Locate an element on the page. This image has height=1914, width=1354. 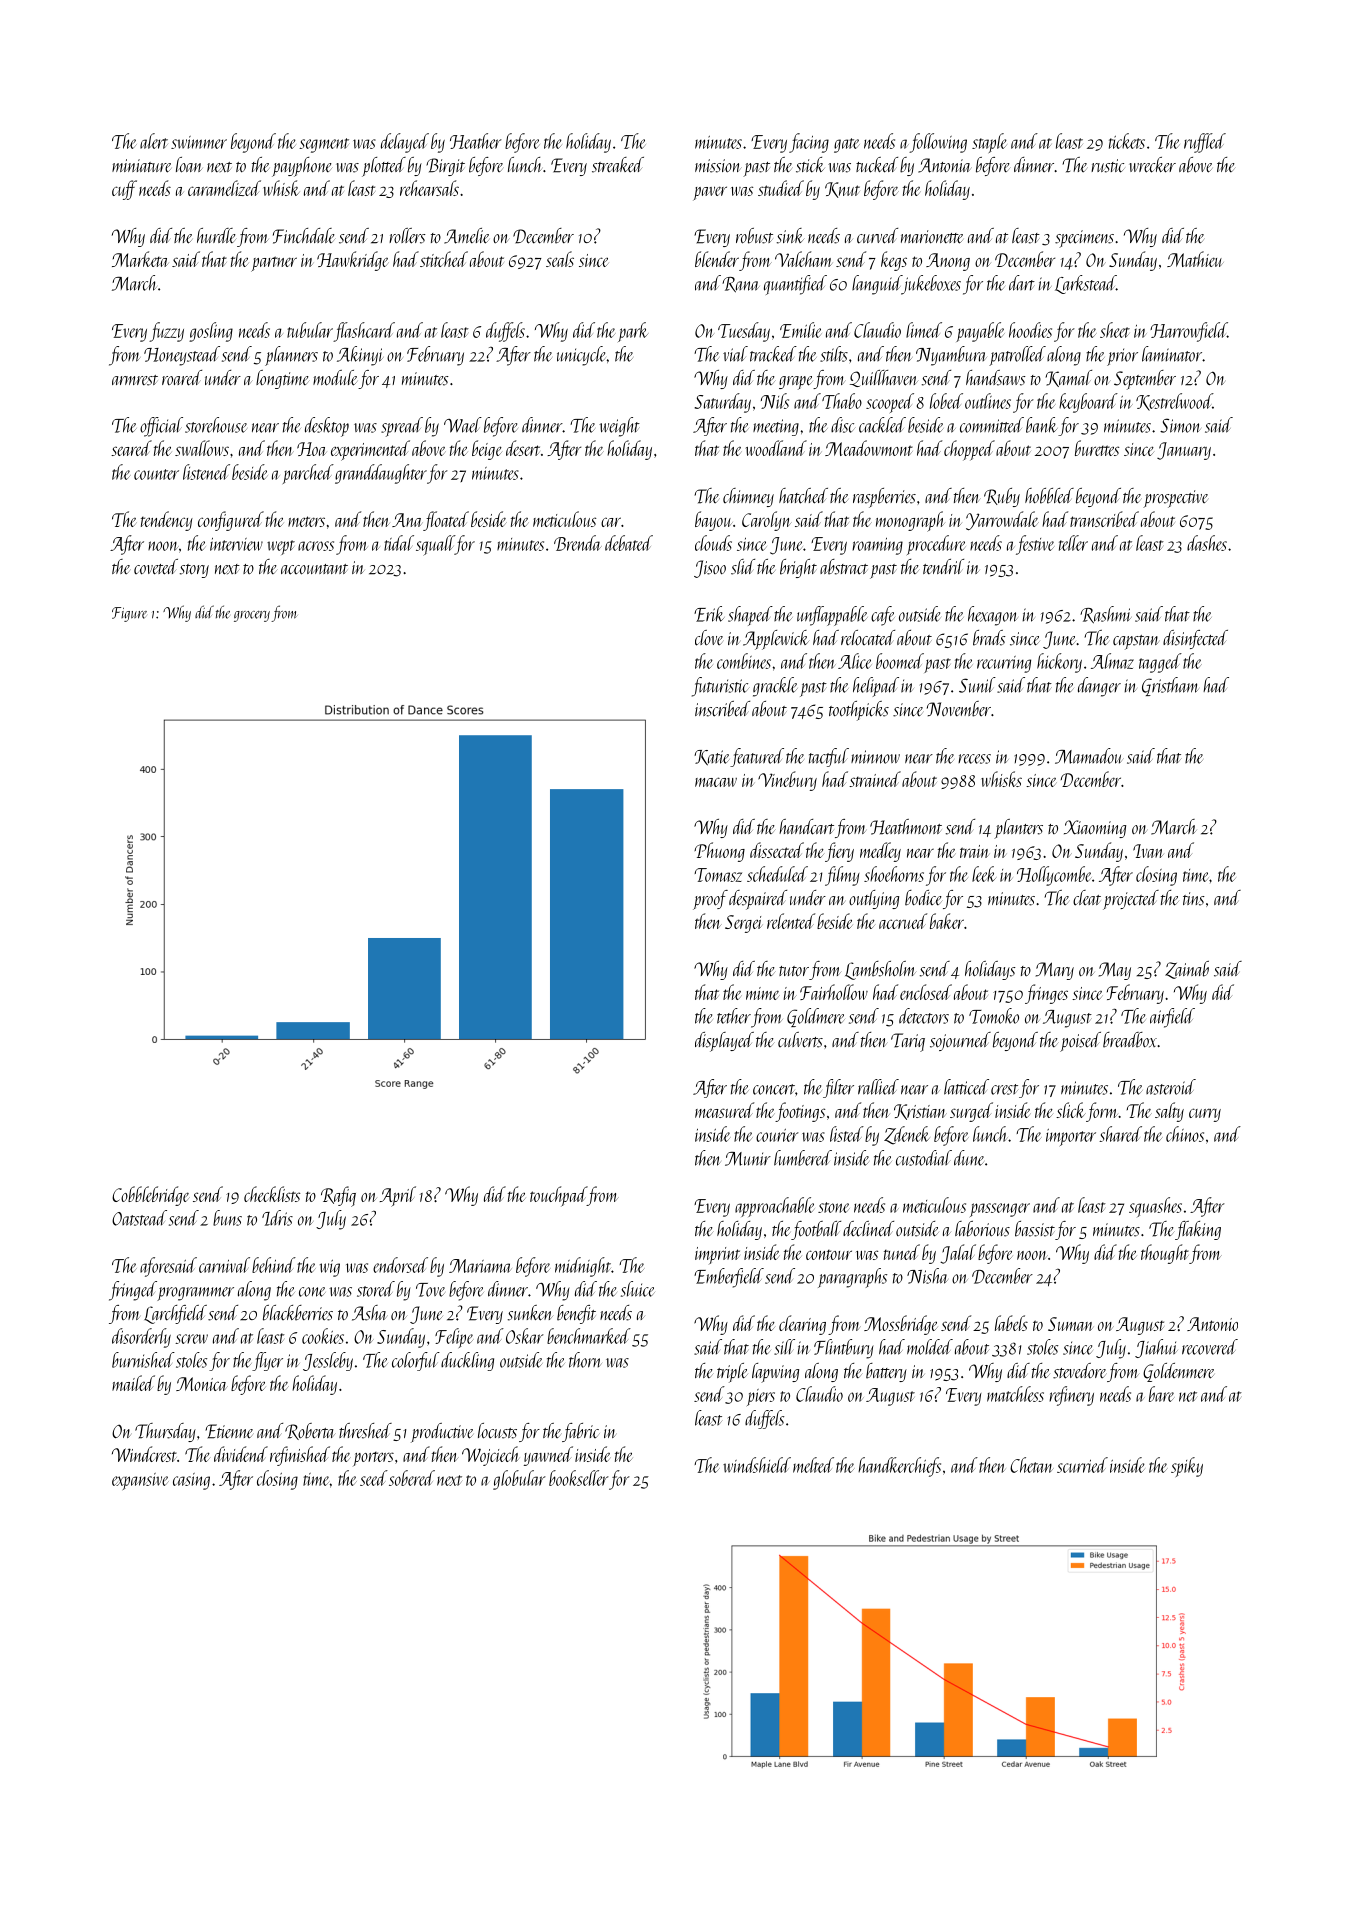
globular is located at coordinates (519, 1480).
